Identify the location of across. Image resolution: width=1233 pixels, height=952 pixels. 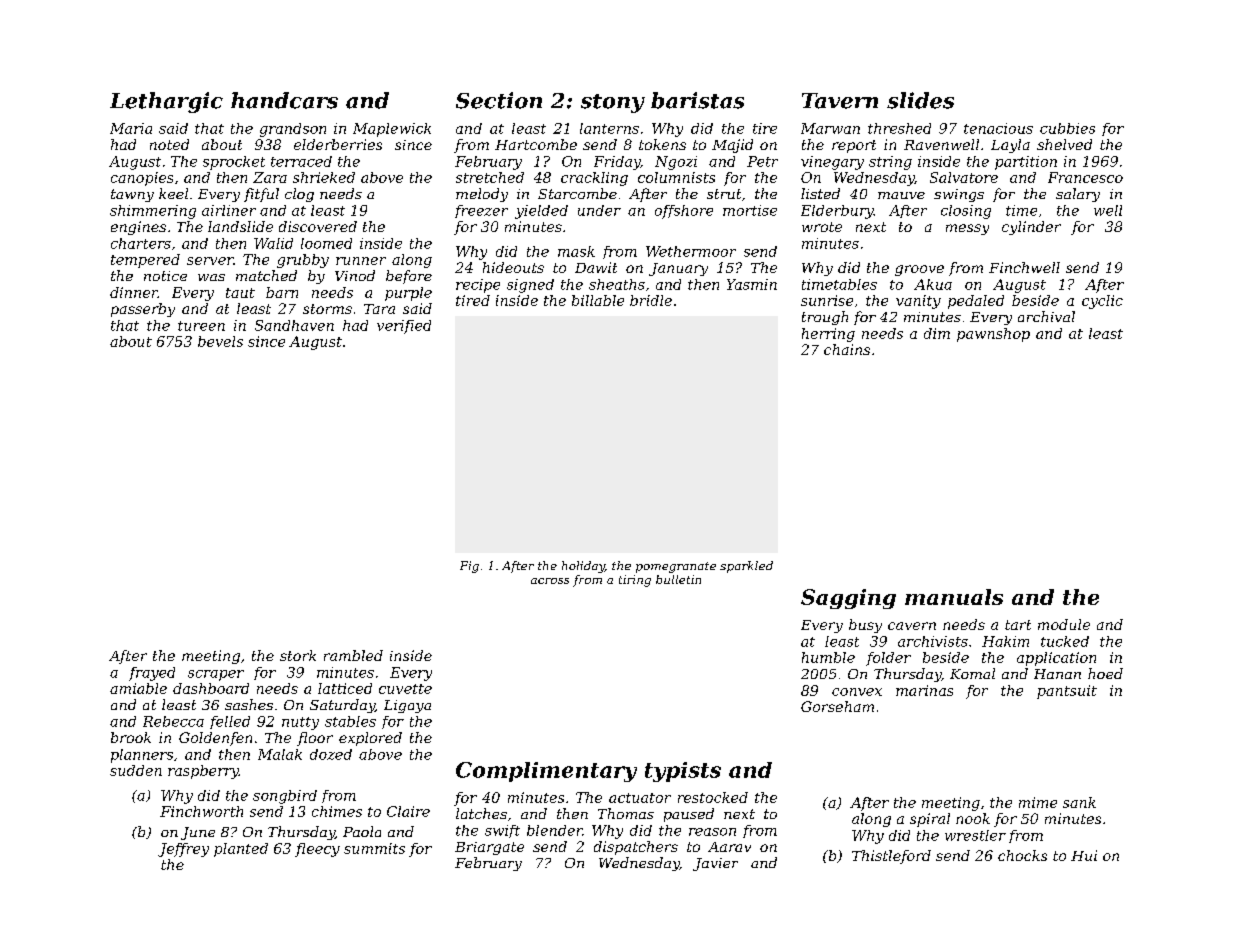
(550, 581).
